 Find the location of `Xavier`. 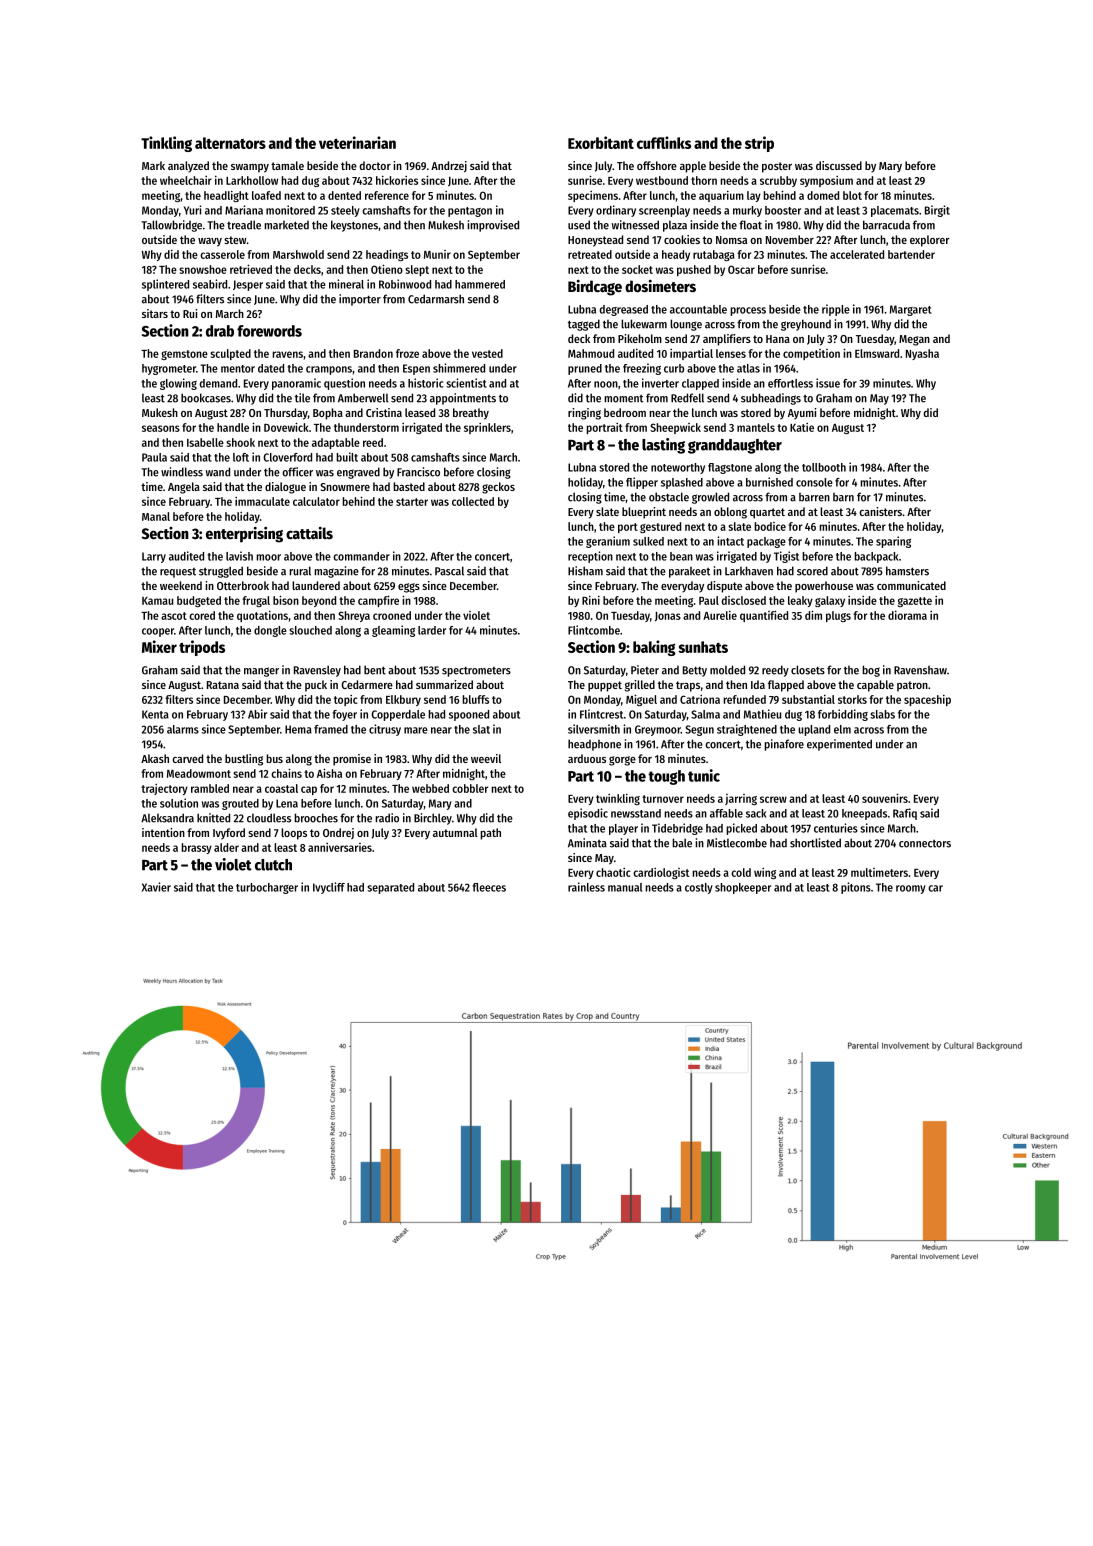

Xavier is located at coordinates (156, 887).
